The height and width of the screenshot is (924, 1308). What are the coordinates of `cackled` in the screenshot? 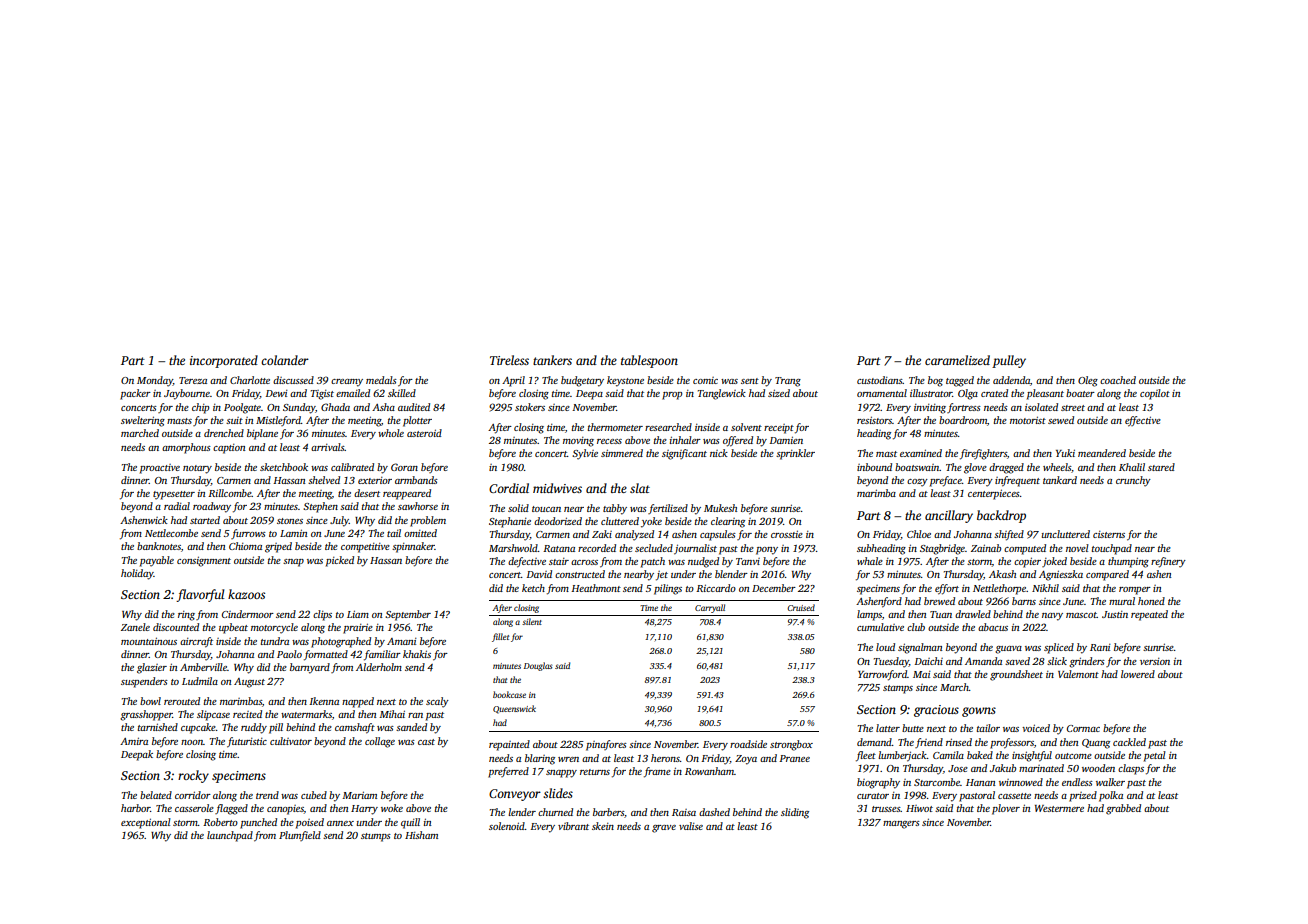 It's located at (1129, 742).
